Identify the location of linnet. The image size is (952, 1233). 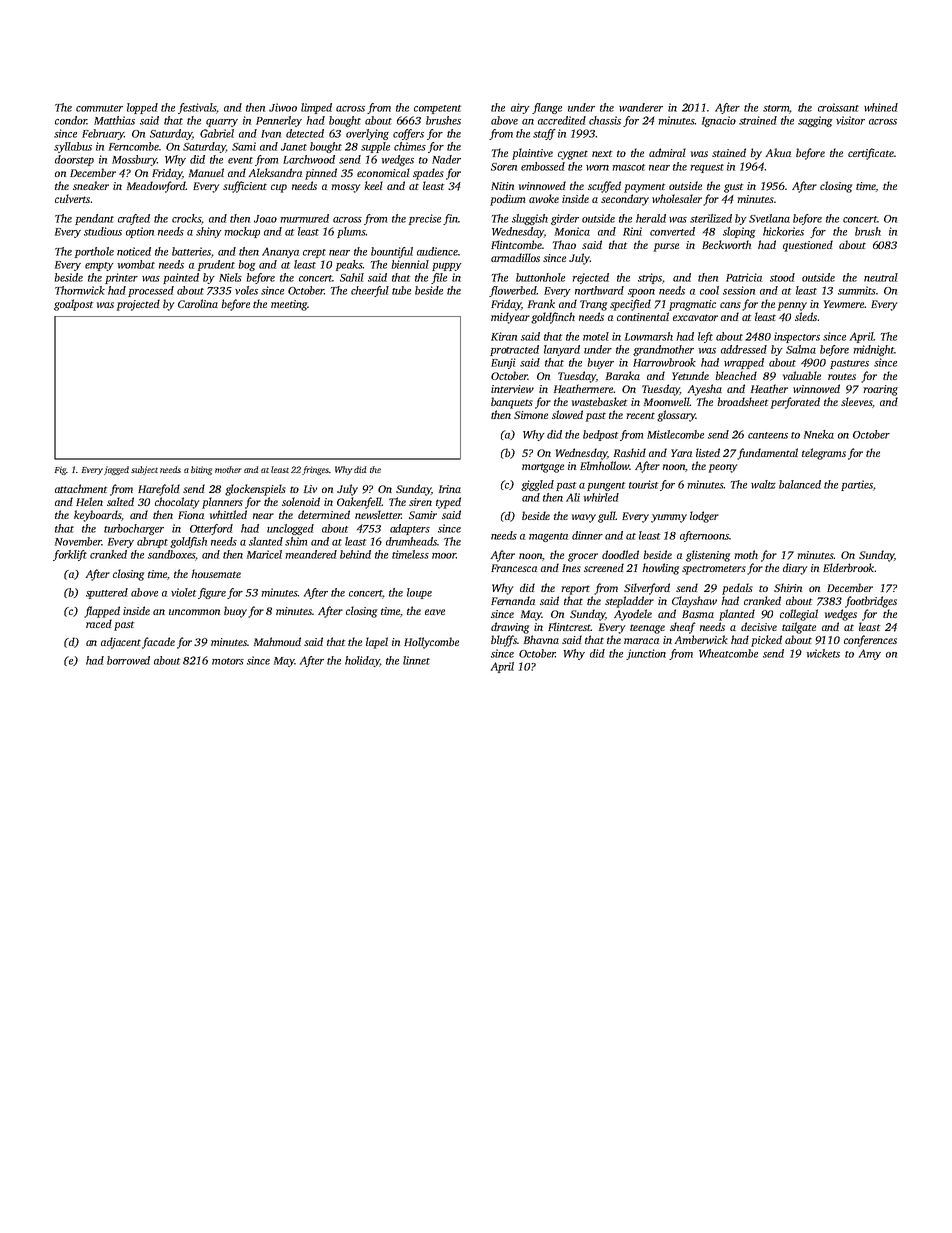
(416, 660).
